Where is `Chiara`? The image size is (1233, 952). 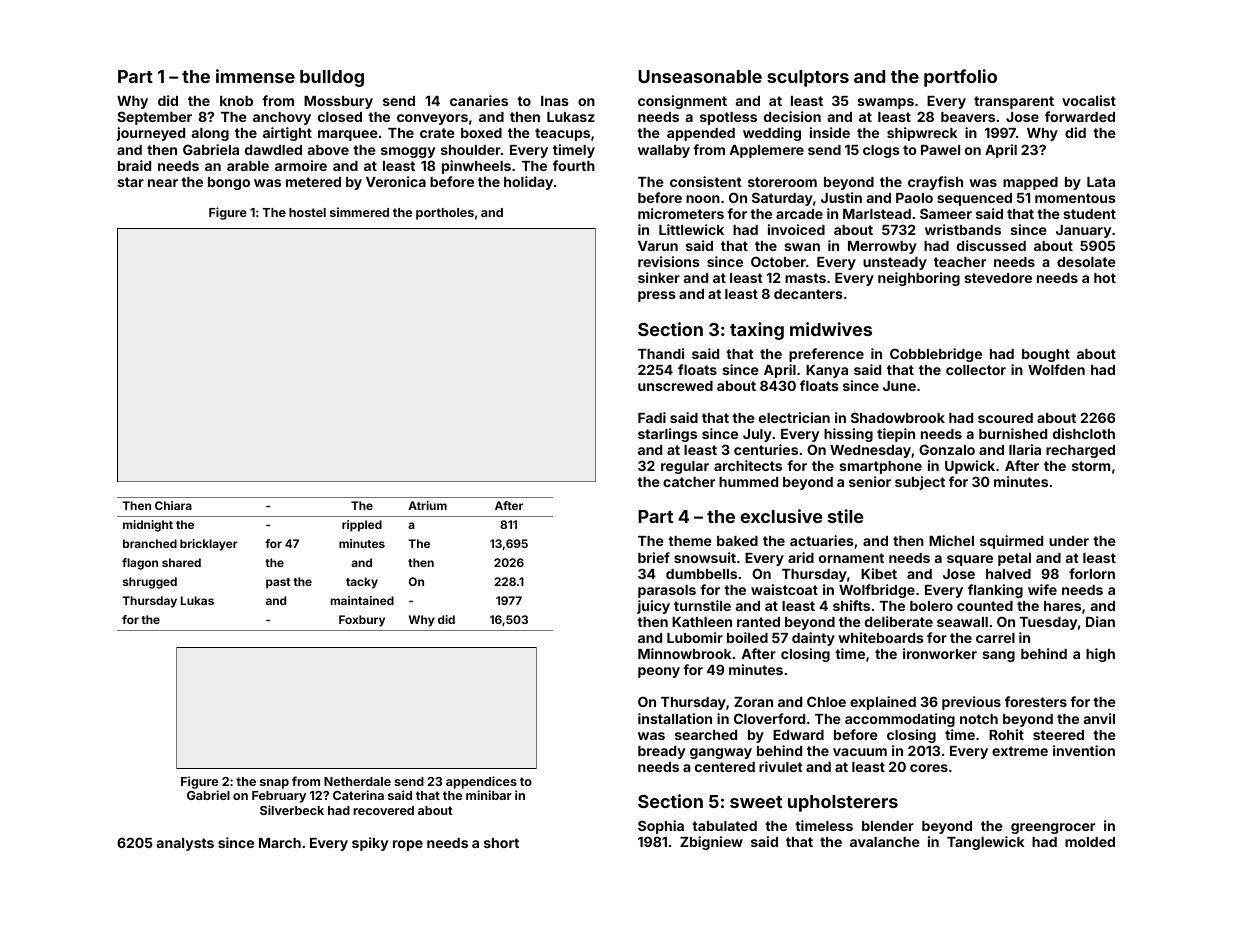 Chiara is located at coordinates (173, 505).
